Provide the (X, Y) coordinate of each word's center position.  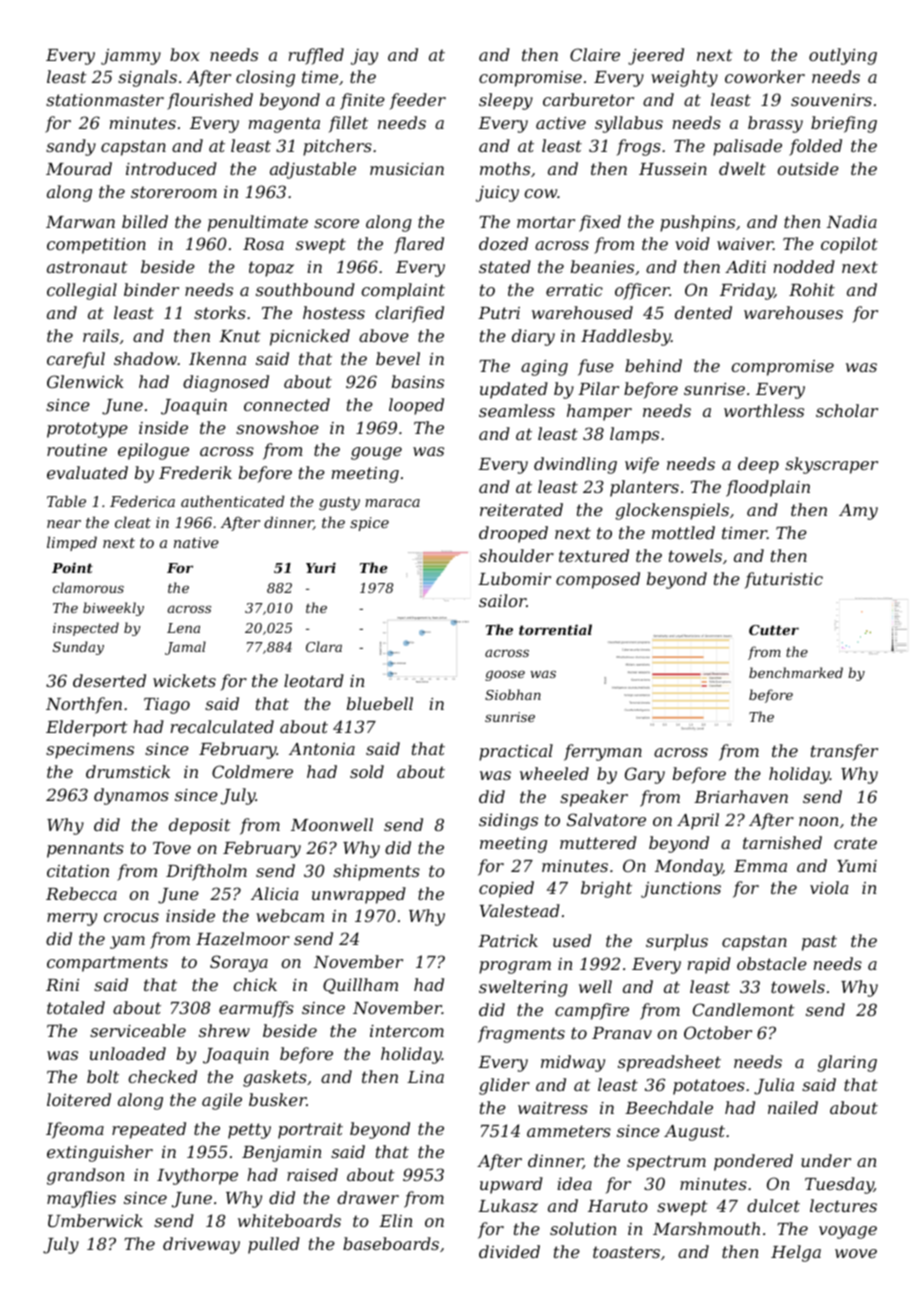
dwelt (742, 168)
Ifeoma (75, 1130)
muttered (598, 842)
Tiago (167, 706)
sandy (71, 147)
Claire (595, 54)
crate (855, 843)
